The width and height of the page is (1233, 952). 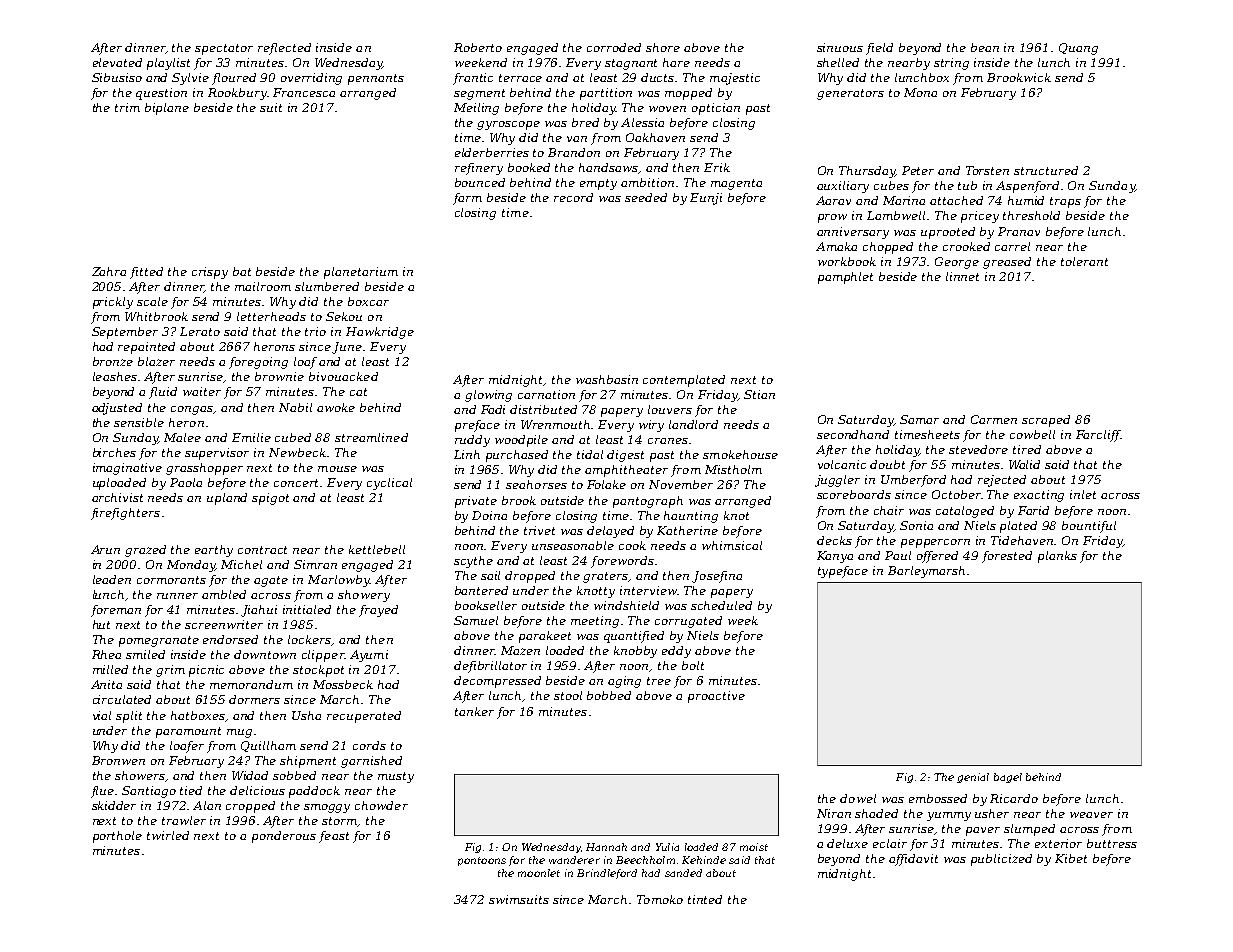 I want to click on shore, so click(x=663, y=47).
